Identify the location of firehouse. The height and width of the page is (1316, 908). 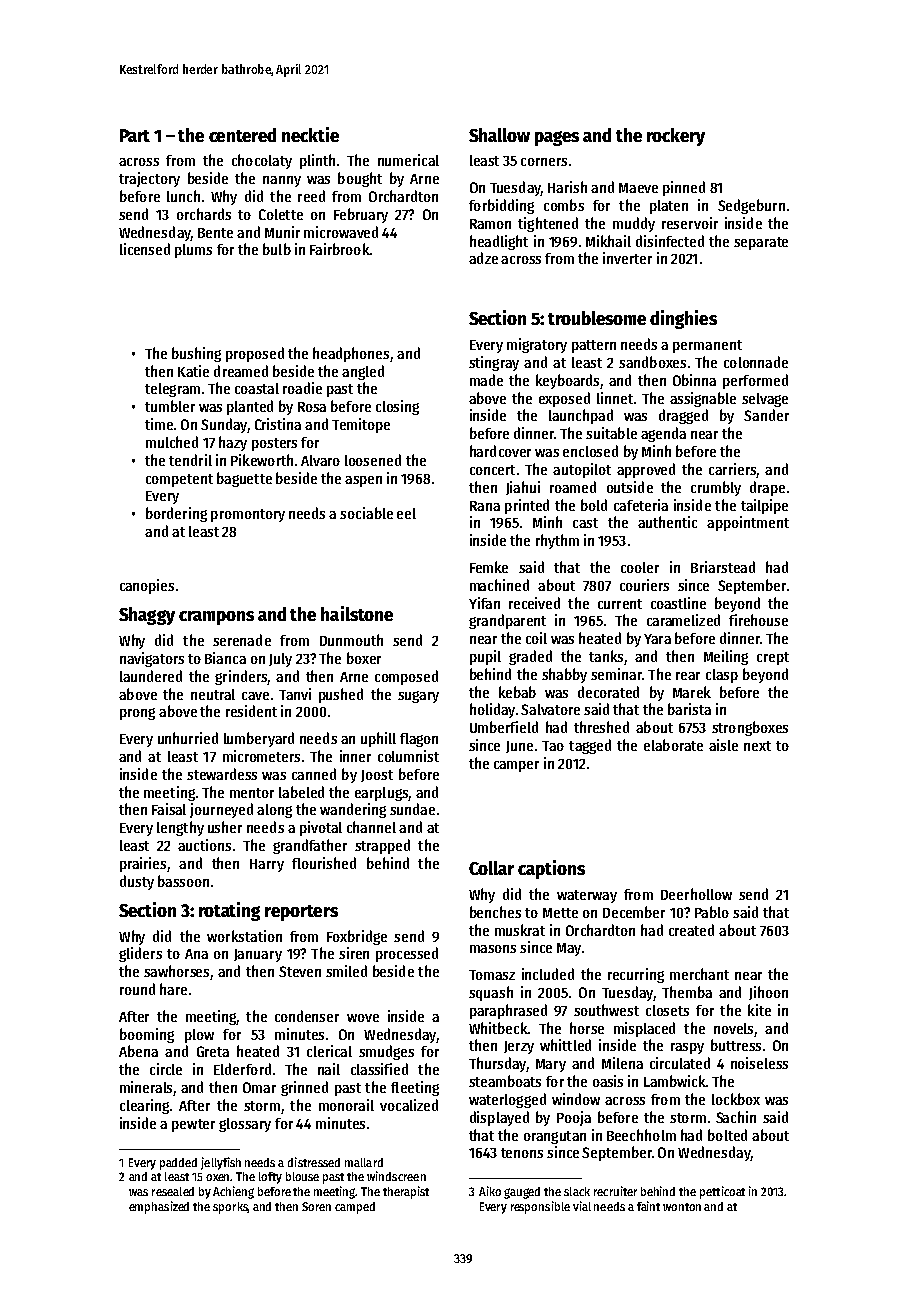
(758, 620).
